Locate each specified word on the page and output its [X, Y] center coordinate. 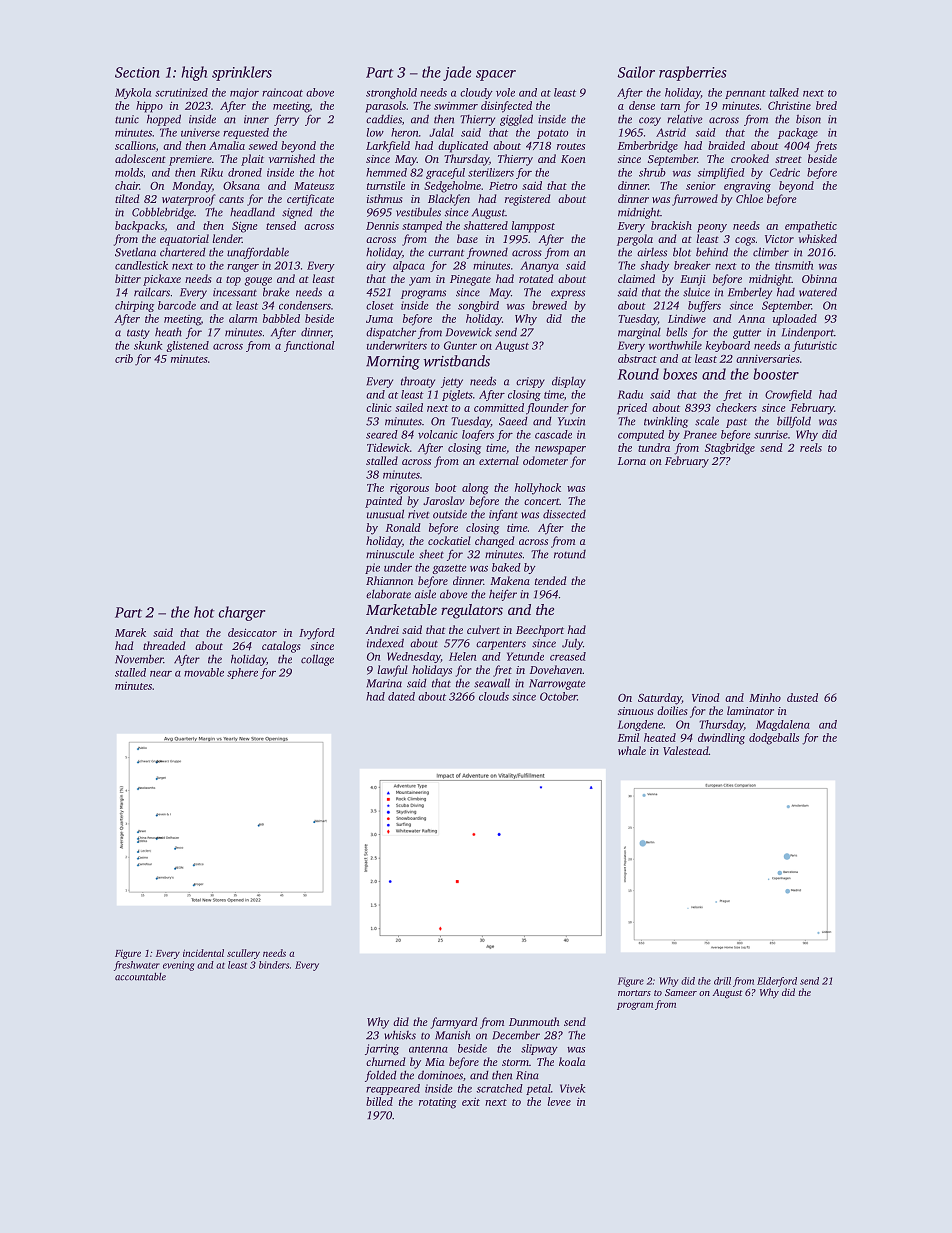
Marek [130, 632]
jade [457, 73]
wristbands [457, 361]
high [194, 73]
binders [274, 965]
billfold [794, 422]
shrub [652, 172]
